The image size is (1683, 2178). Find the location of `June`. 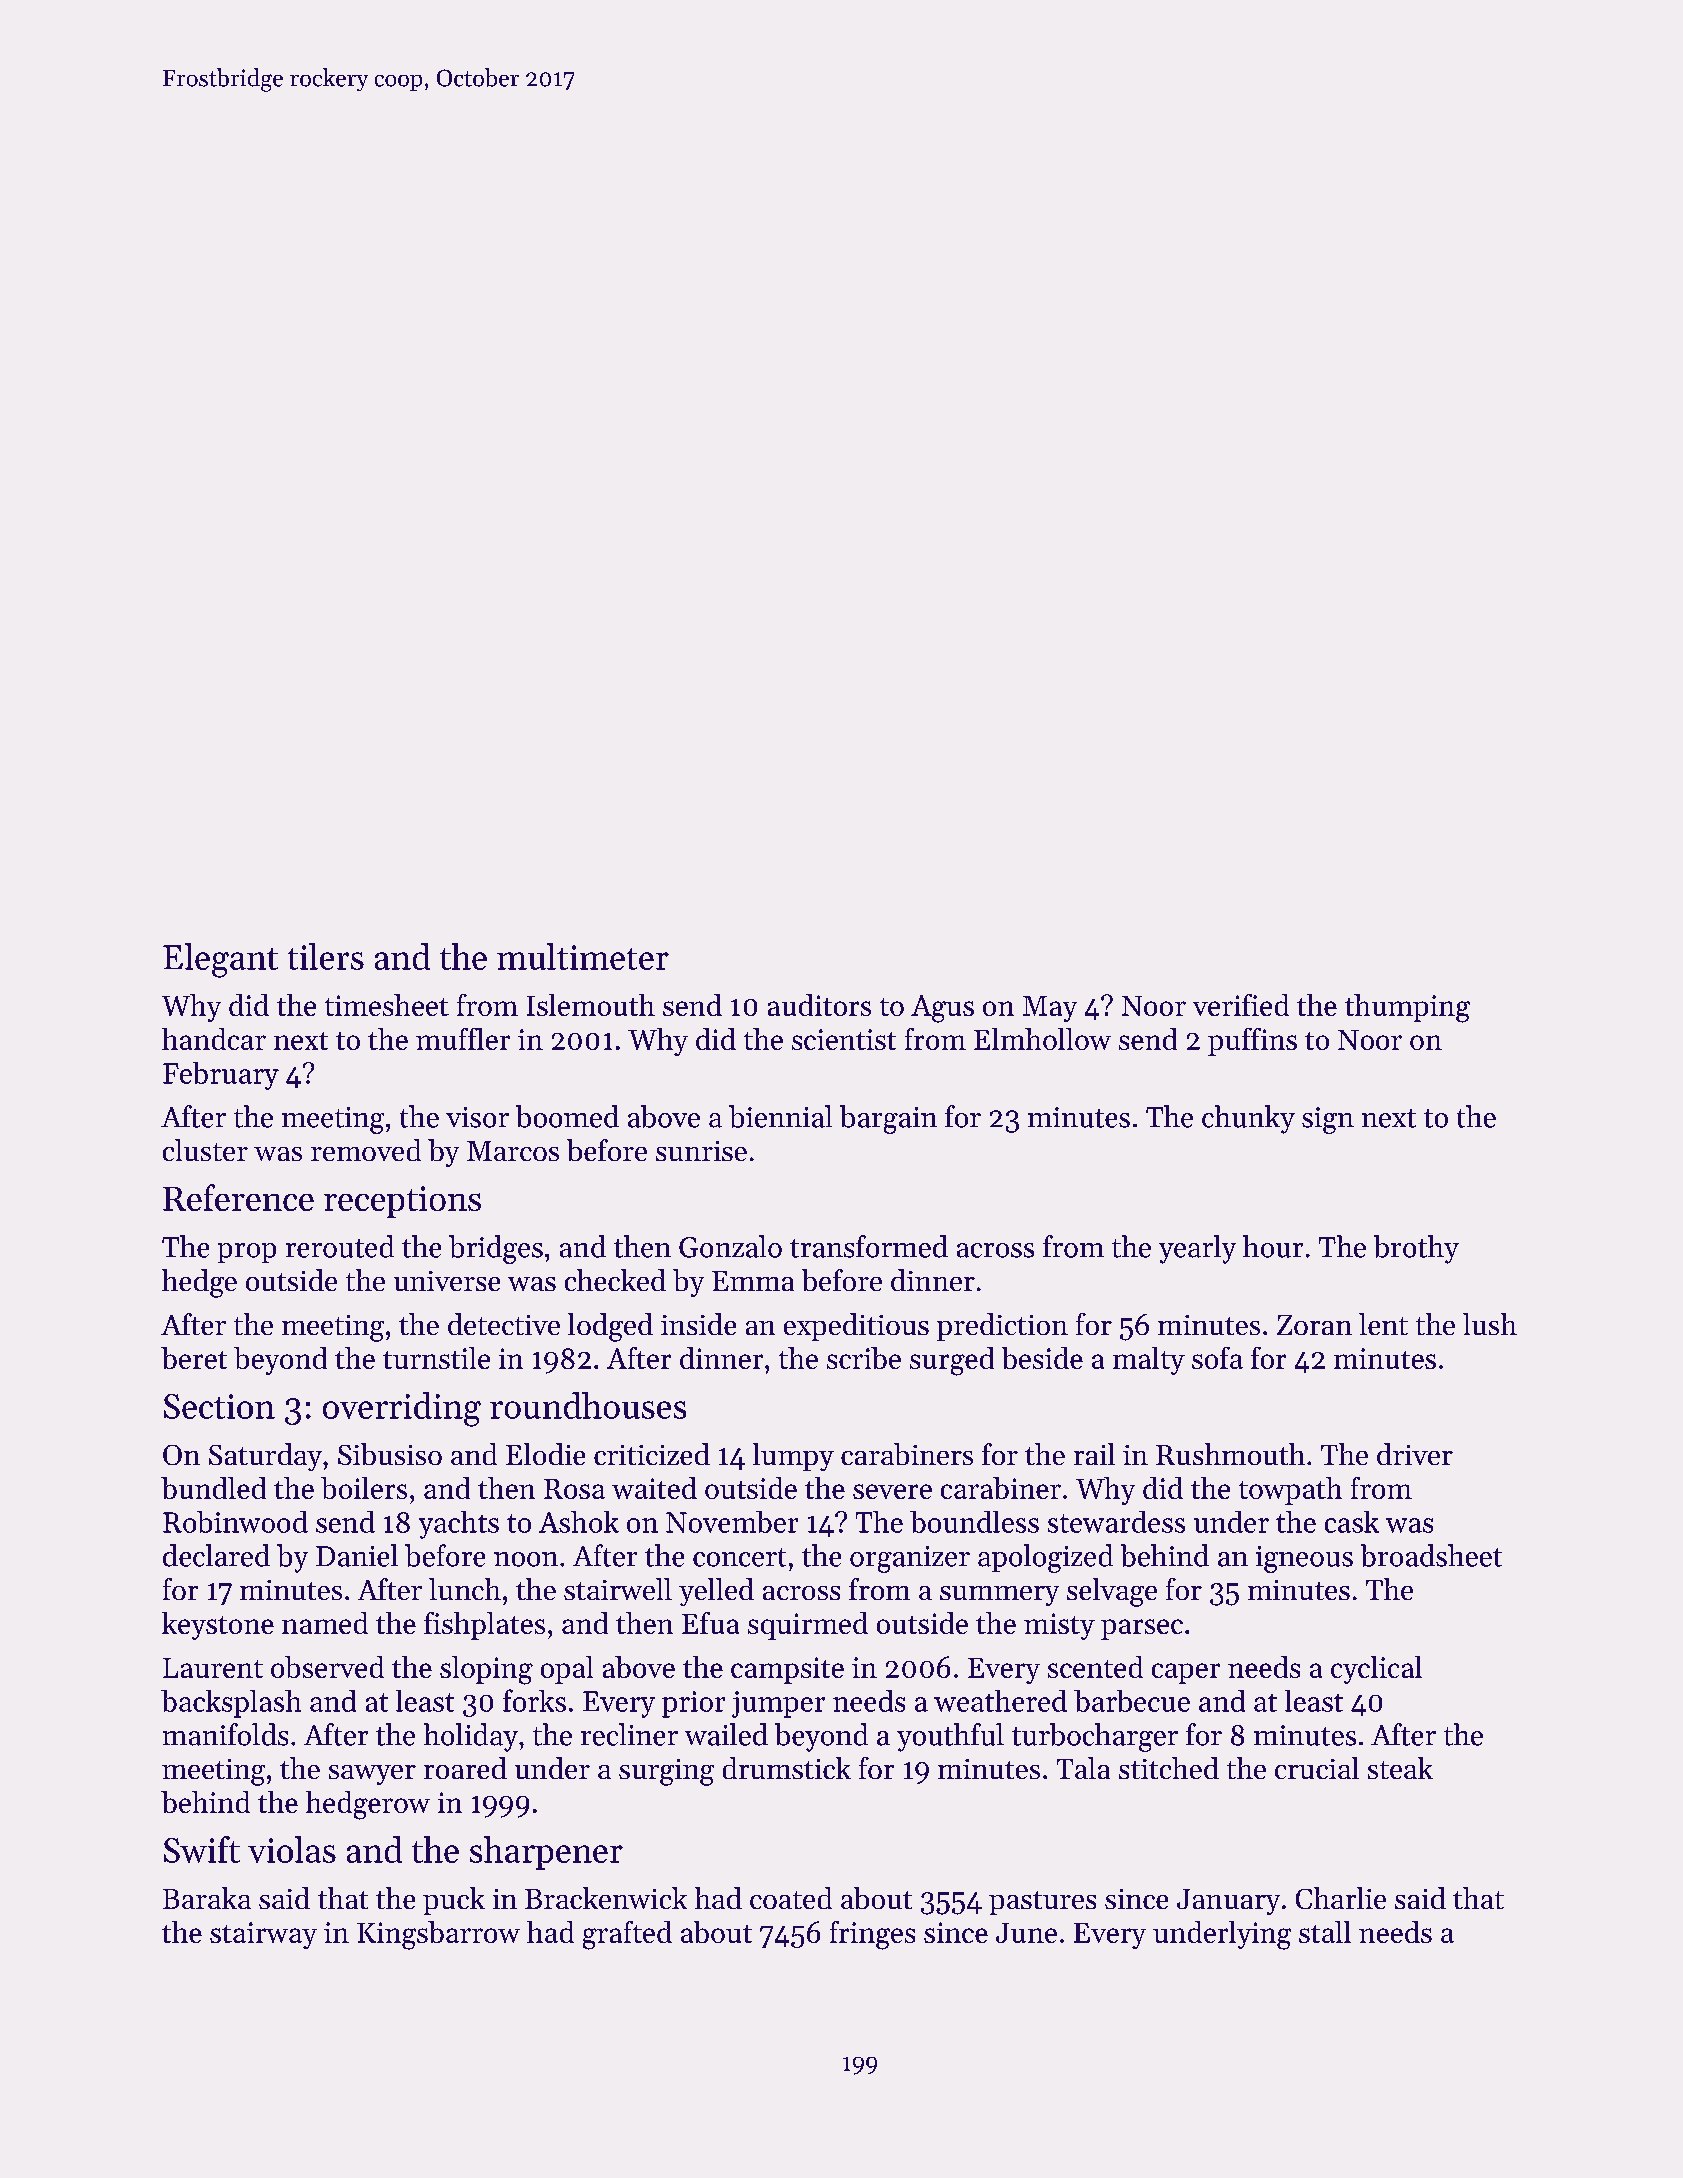

June is located at coordinates (1026, 1933).
